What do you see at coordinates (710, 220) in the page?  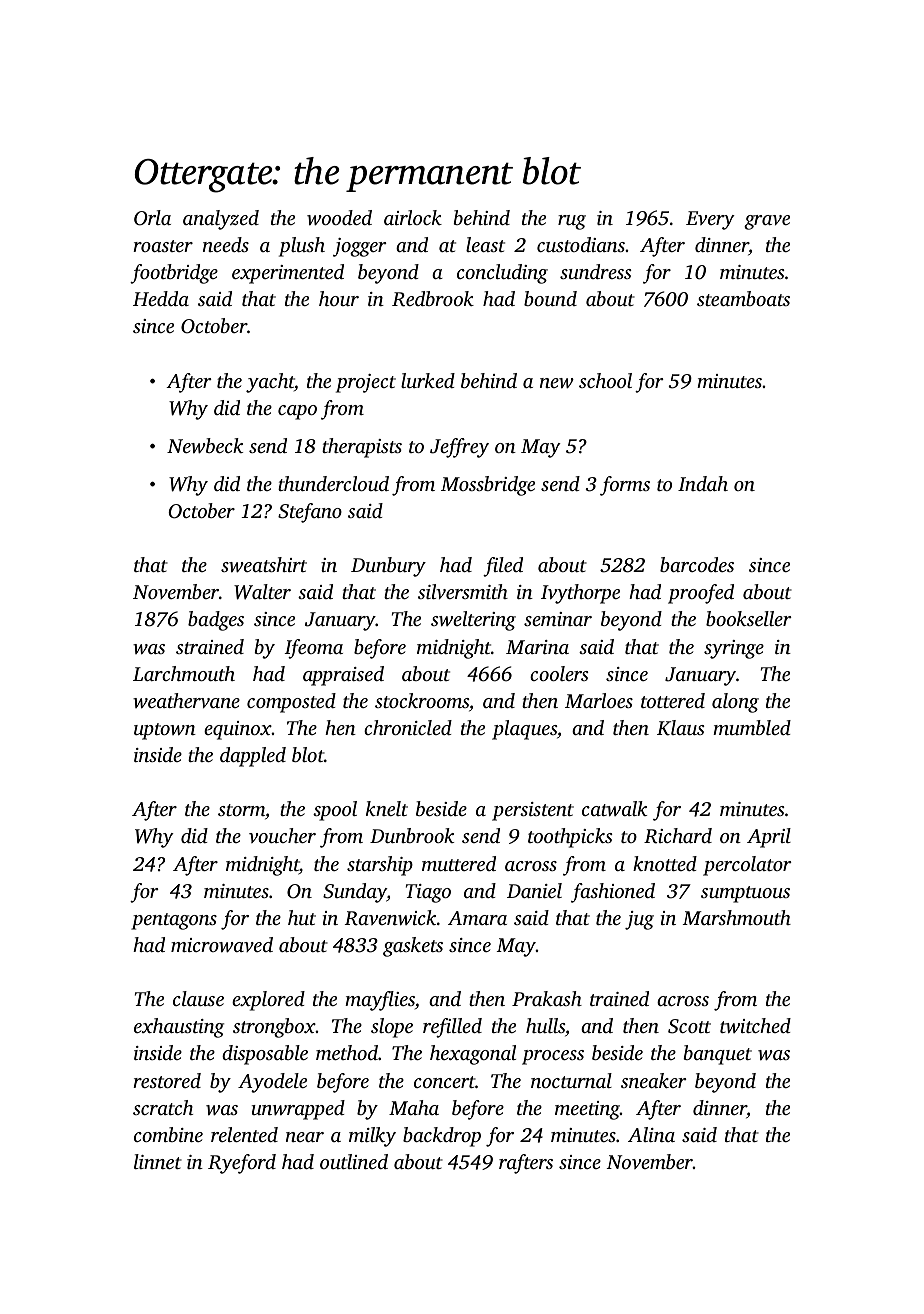 I see `Every` at bounding box center [710, 220].
